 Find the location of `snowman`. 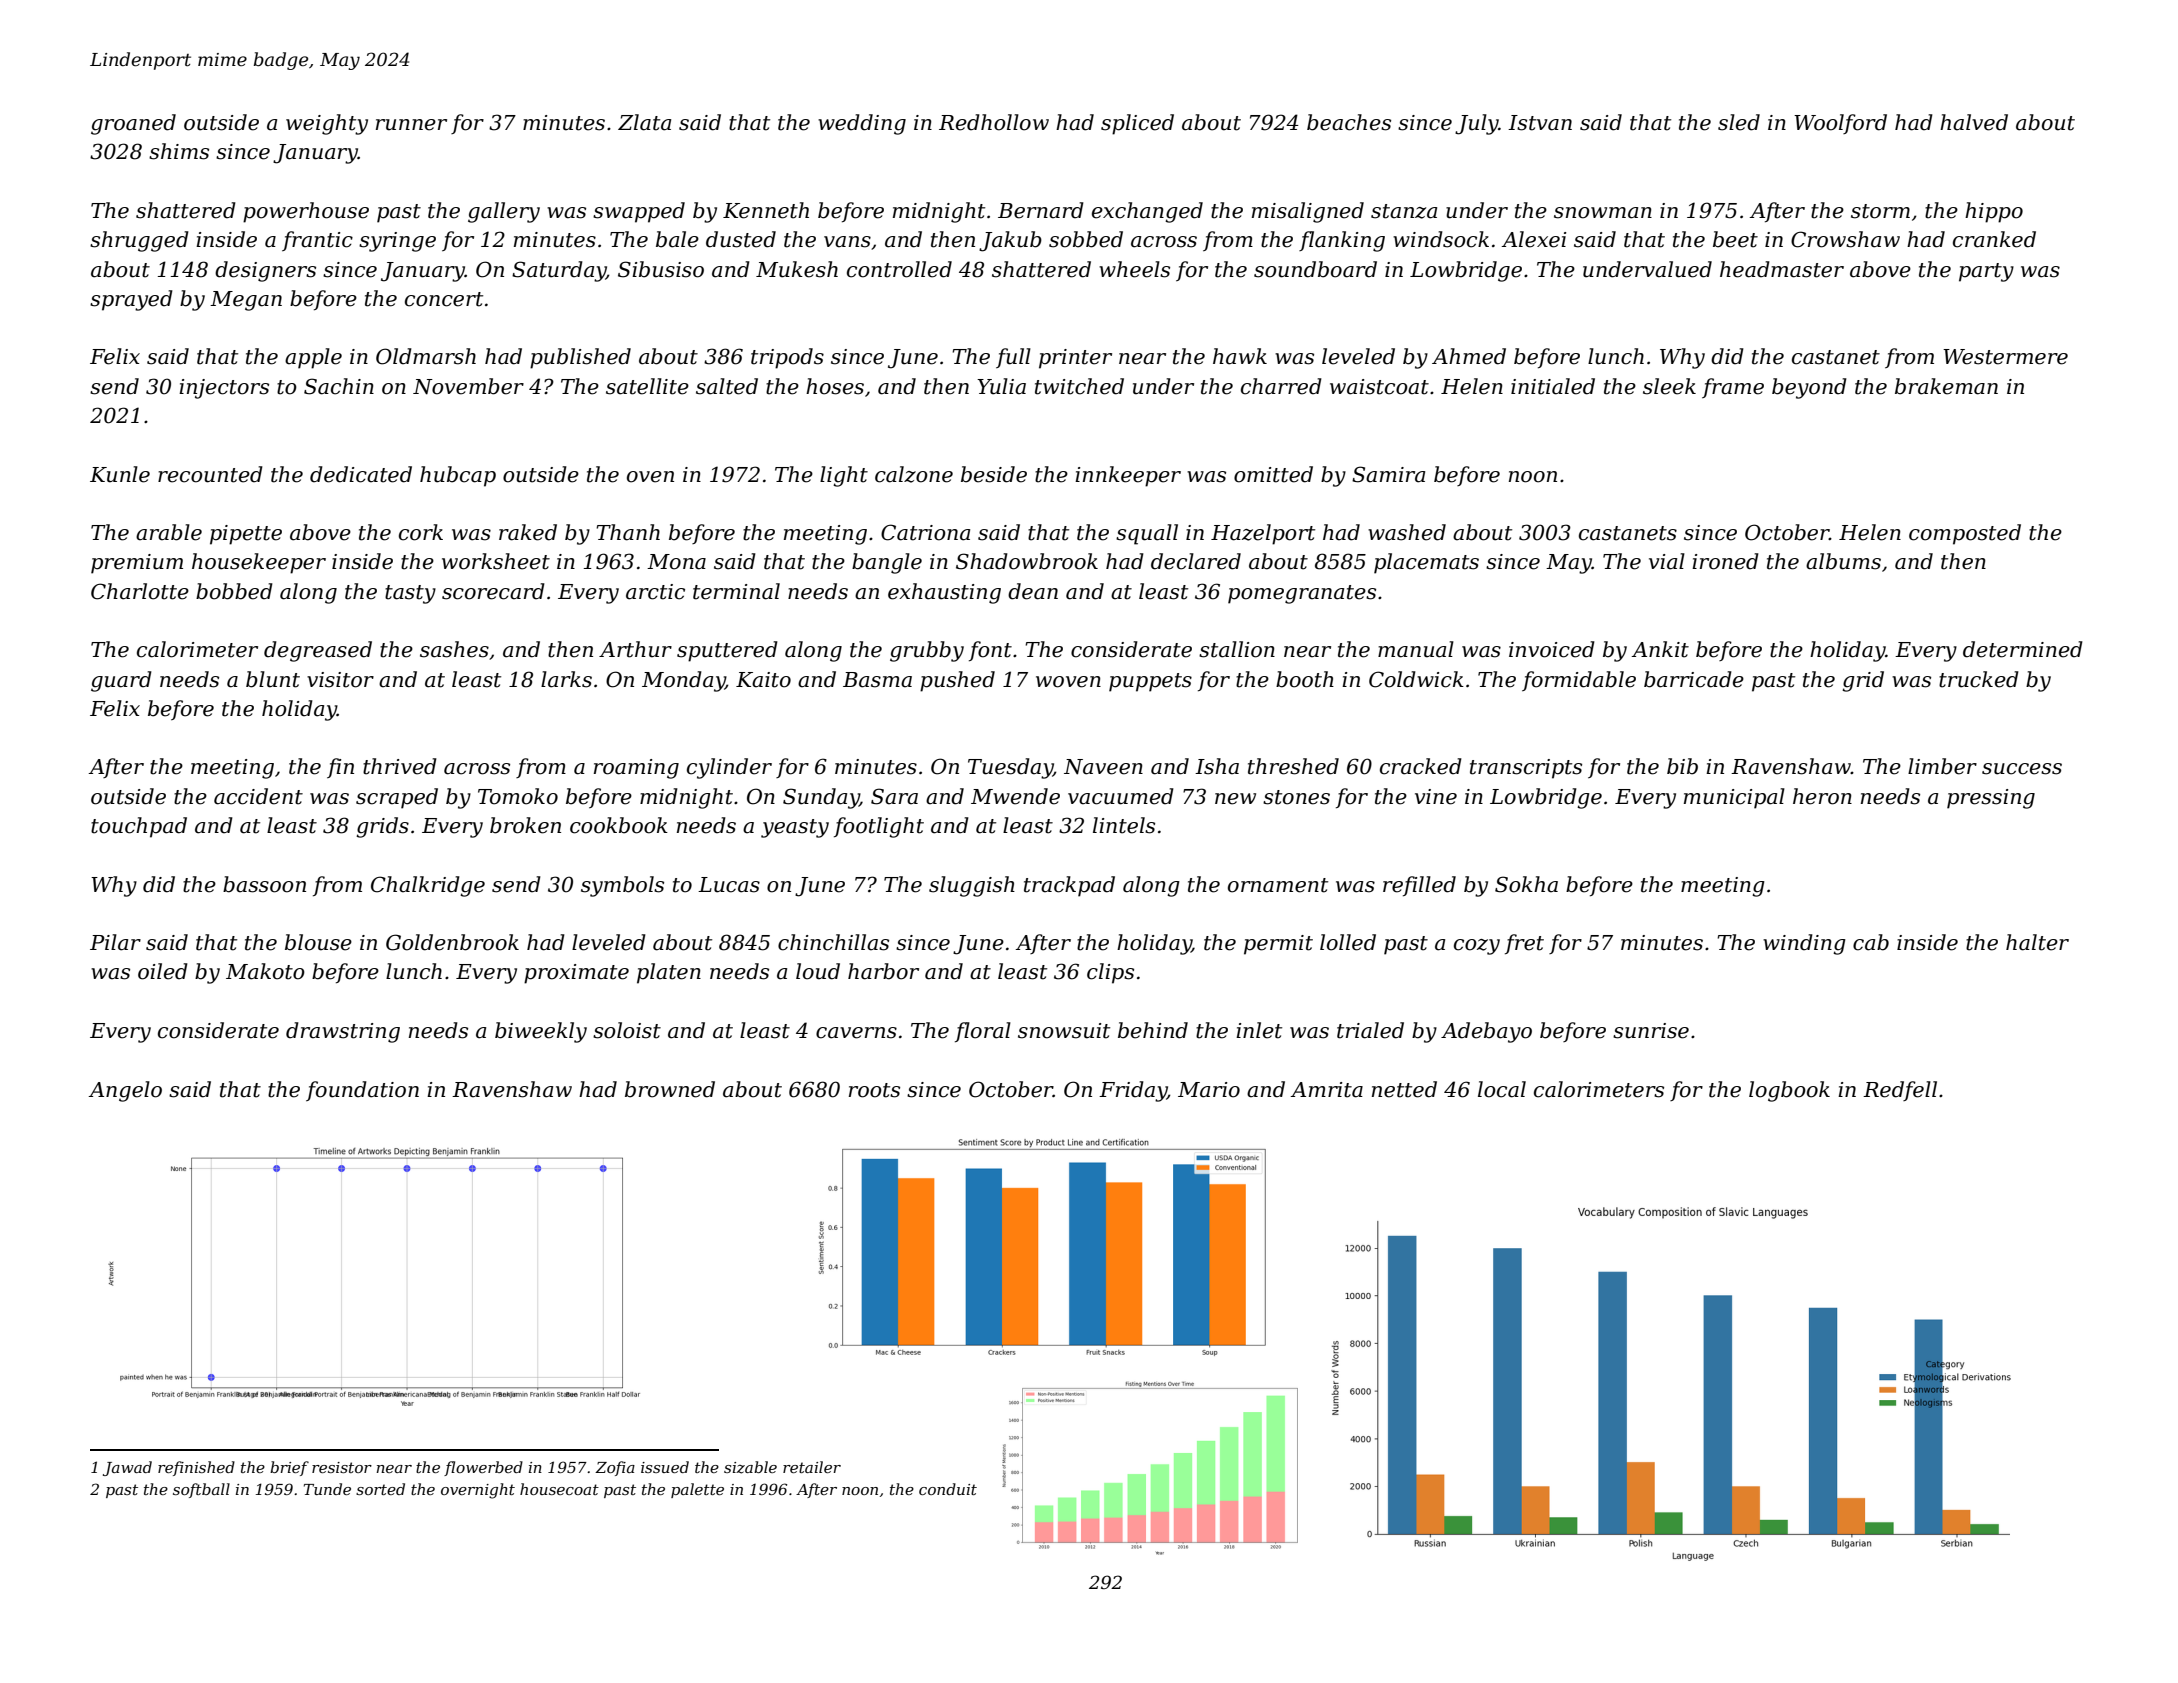

snowman is located at coordinates (1603, 213).
